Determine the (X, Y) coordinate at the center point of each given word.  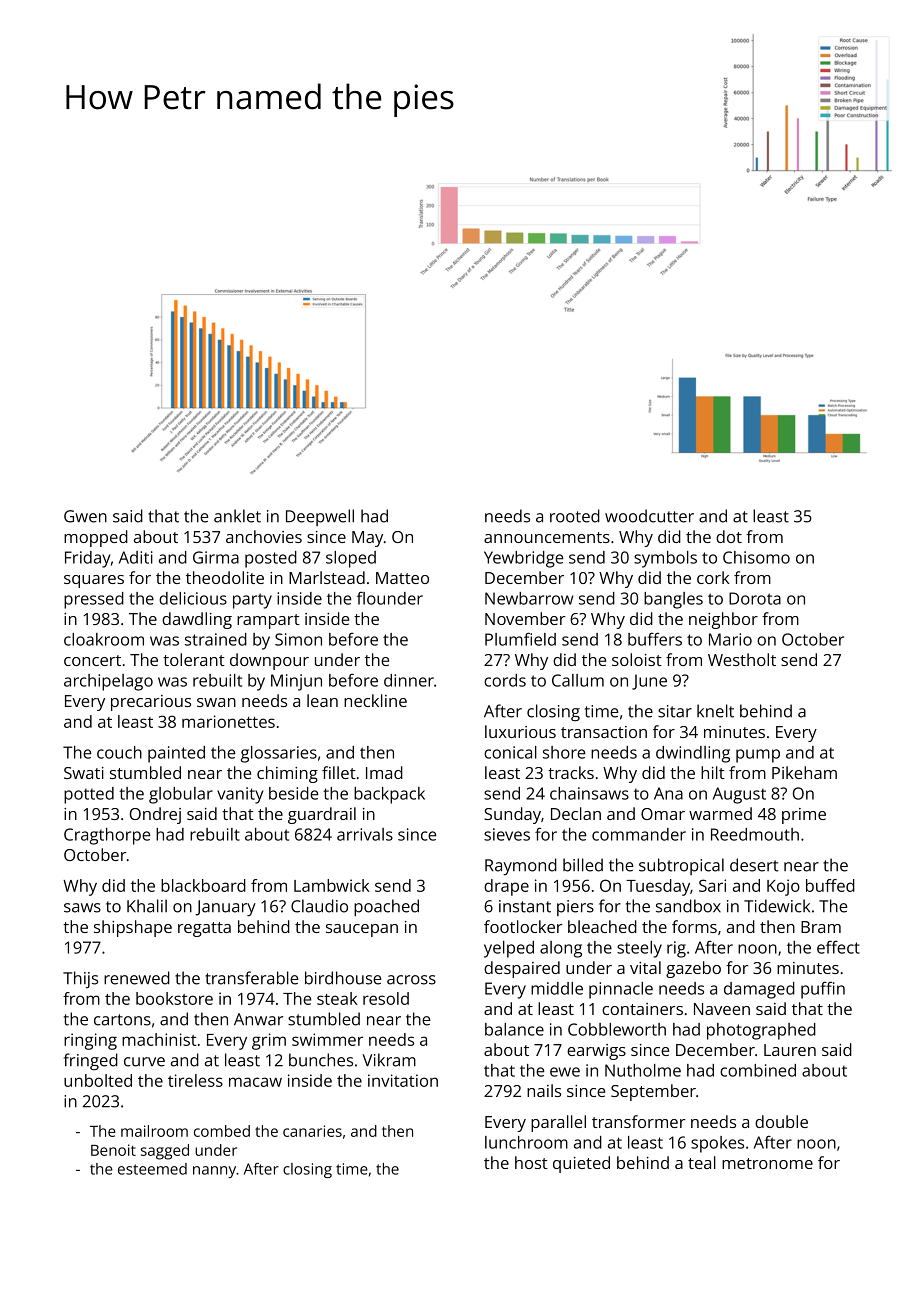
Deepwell (320, 517)
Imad (384, 772)
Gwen (85, 516)
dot (729, 536)
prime (804, 816)
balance (514, 1029)
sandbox (688, 906)
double (781, 1121)
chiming (287, 774)
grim (269, 1041)
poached (386, 907)
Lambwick (332, 885)
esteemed (152, 1169)
